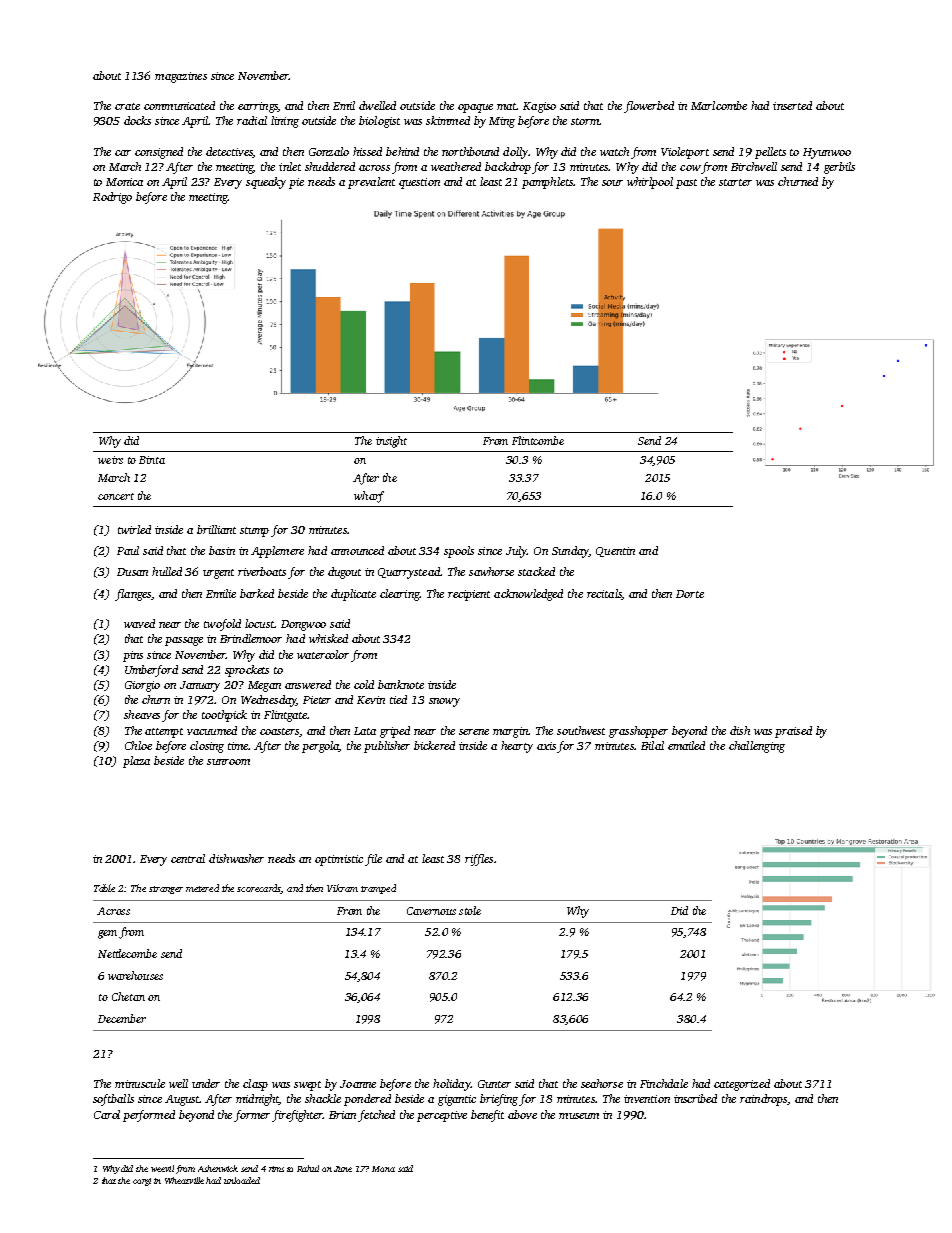 The height and width of the document is (1233, 952). I want to click on Chetan, so click(128, 996).
